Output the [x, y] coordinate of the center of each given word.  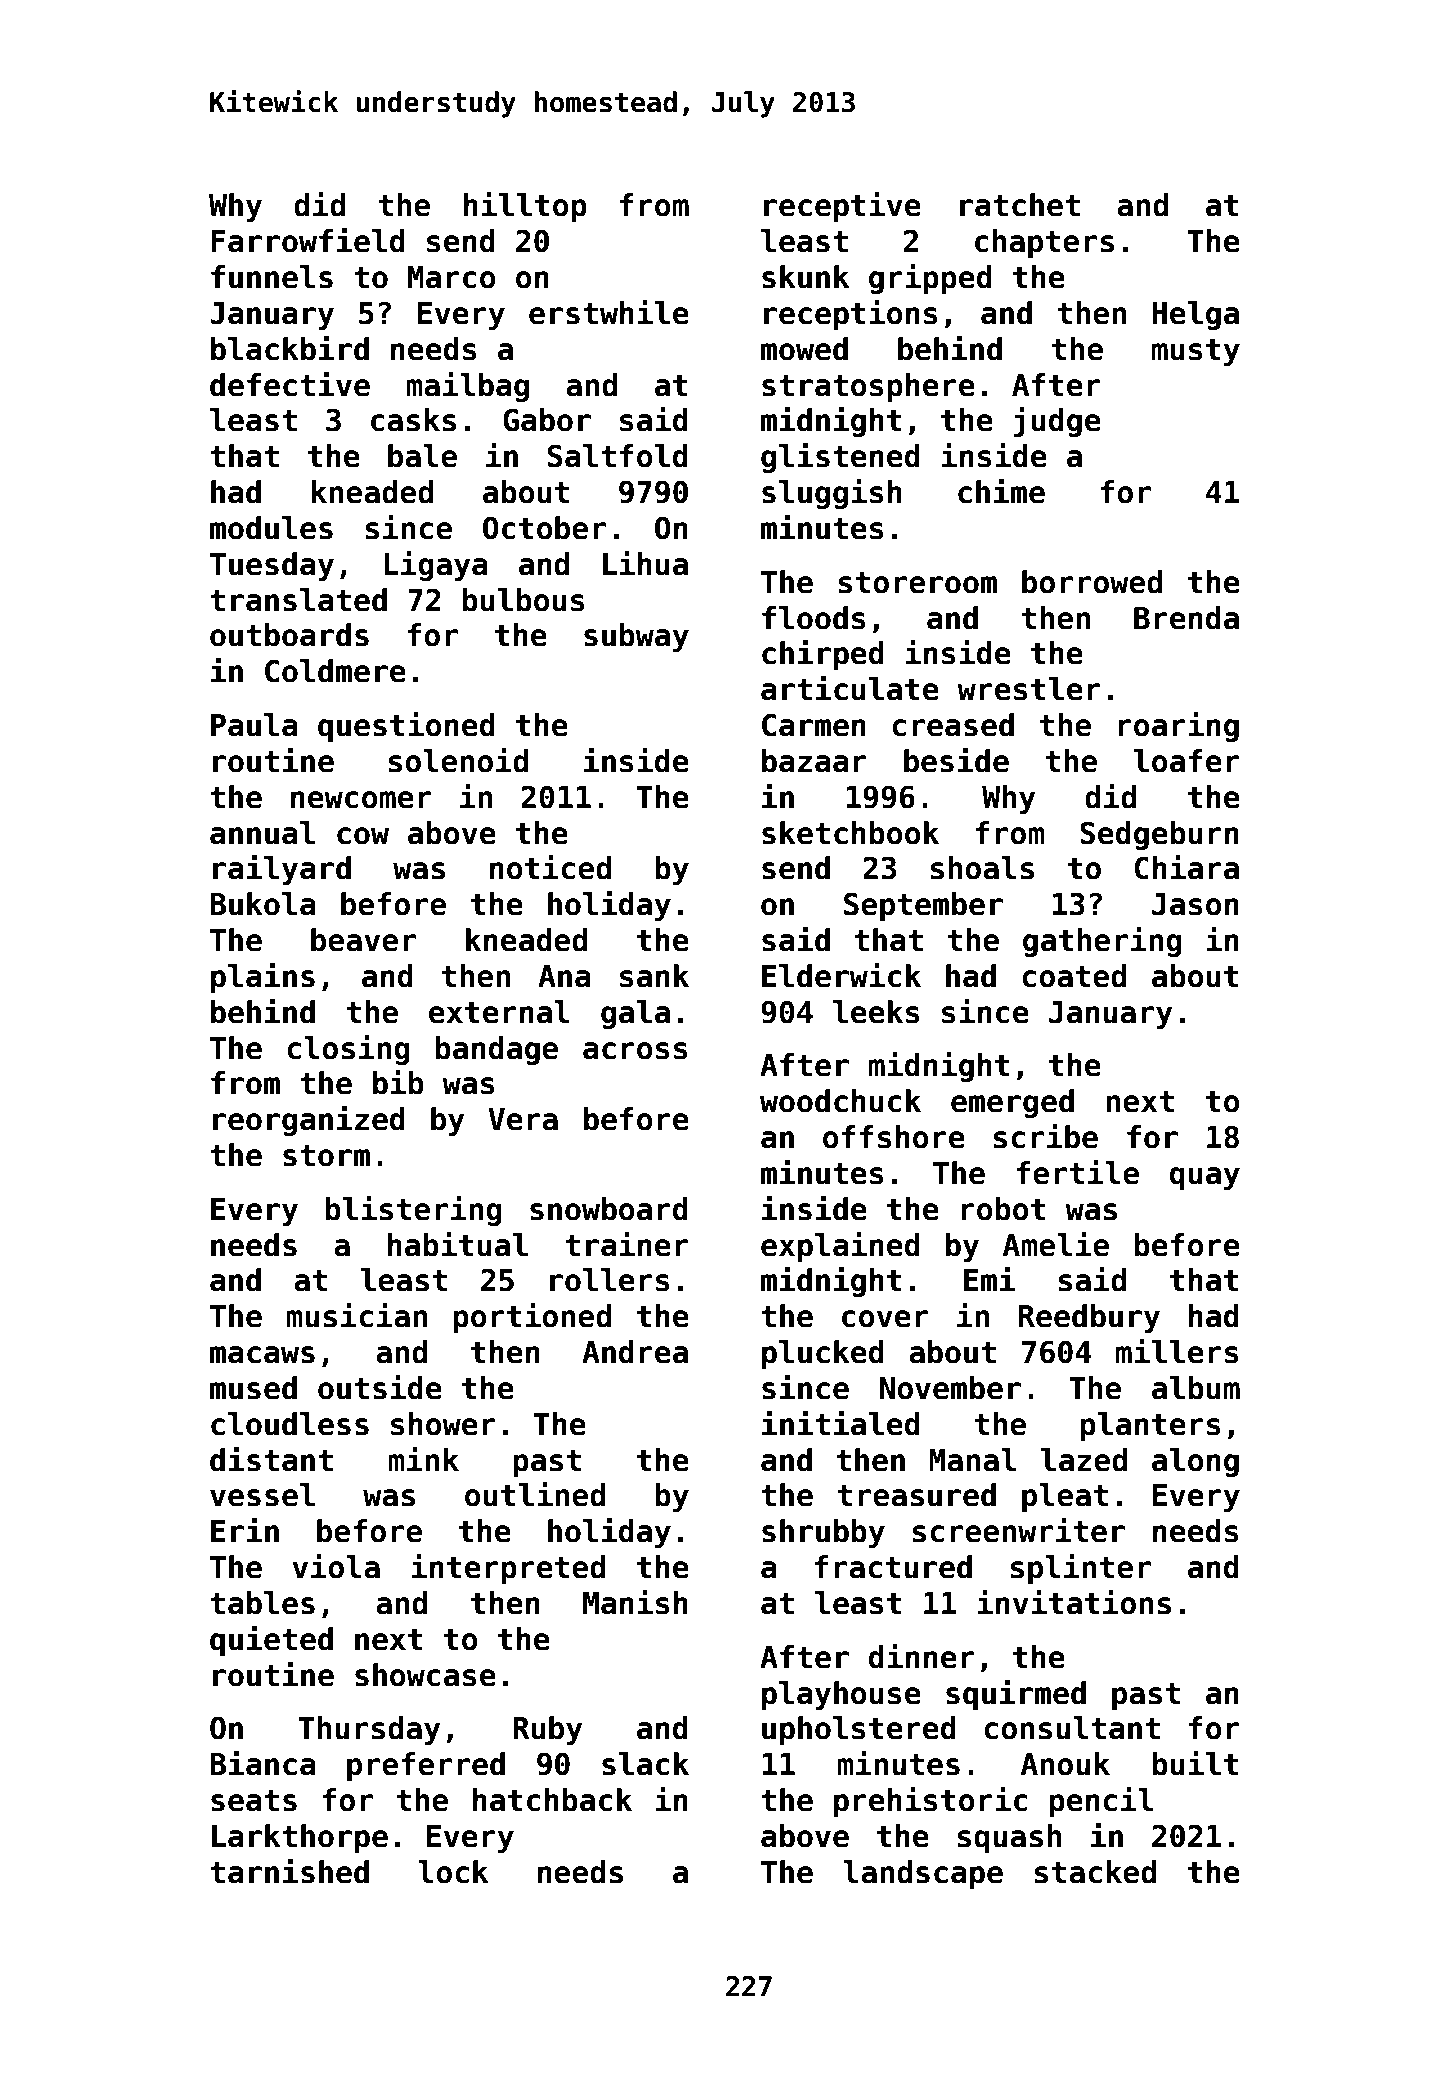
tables [262, 1603]
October [544, 528]
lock [453, 1872]
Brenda [1186, 618]
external [499, 1012]
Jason [1195, 904]
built [1196, 1763]
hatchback [552, 1800]
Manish [635, 1602]
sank [654, 976]
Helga [1195, 315]
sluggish [832, 493]
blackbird [290, 348]
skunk [806, 277]
